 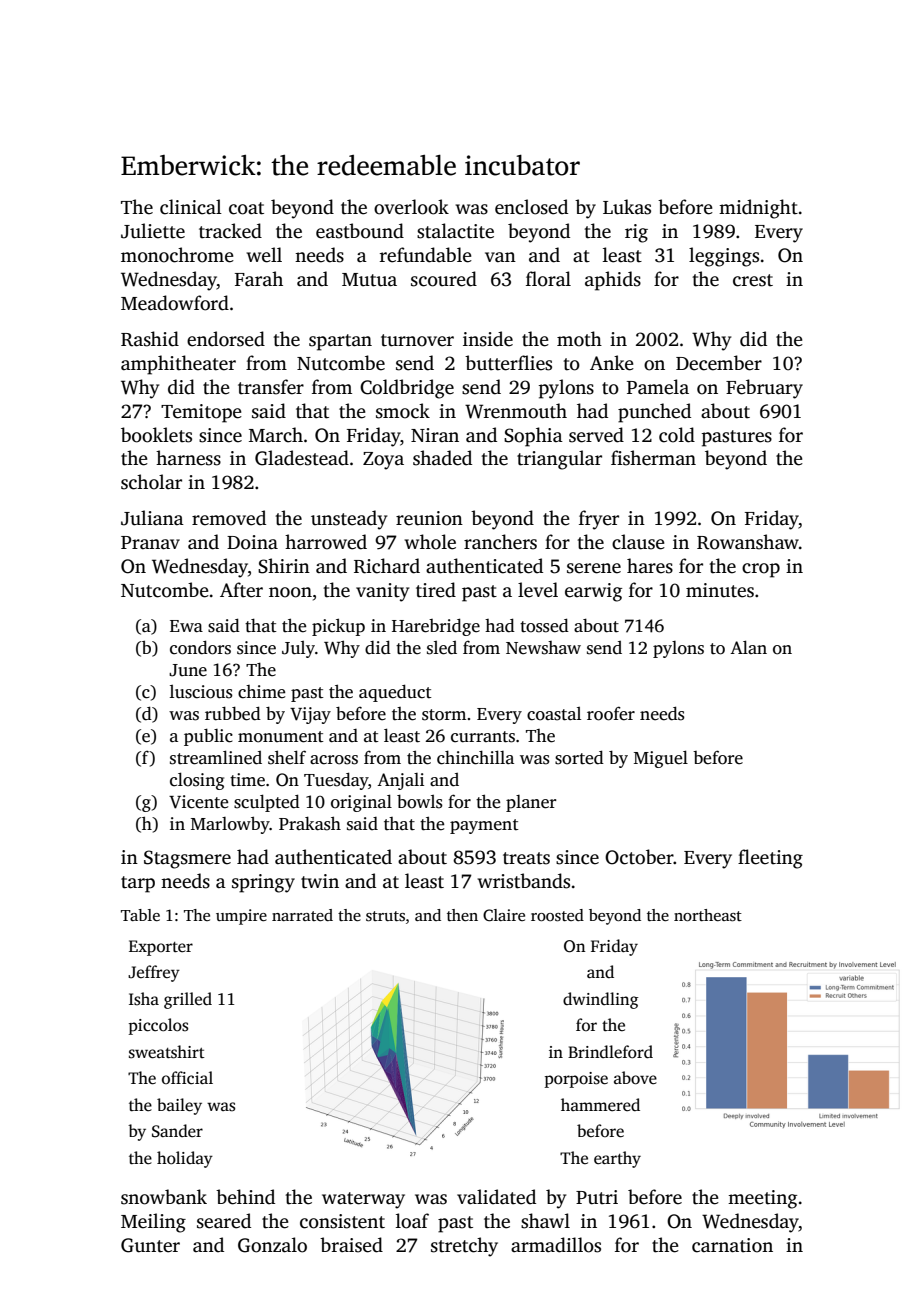 What do you see at coordinates (748, 647) in the page?
I see `Alan` at bounding box center [748, 647].
